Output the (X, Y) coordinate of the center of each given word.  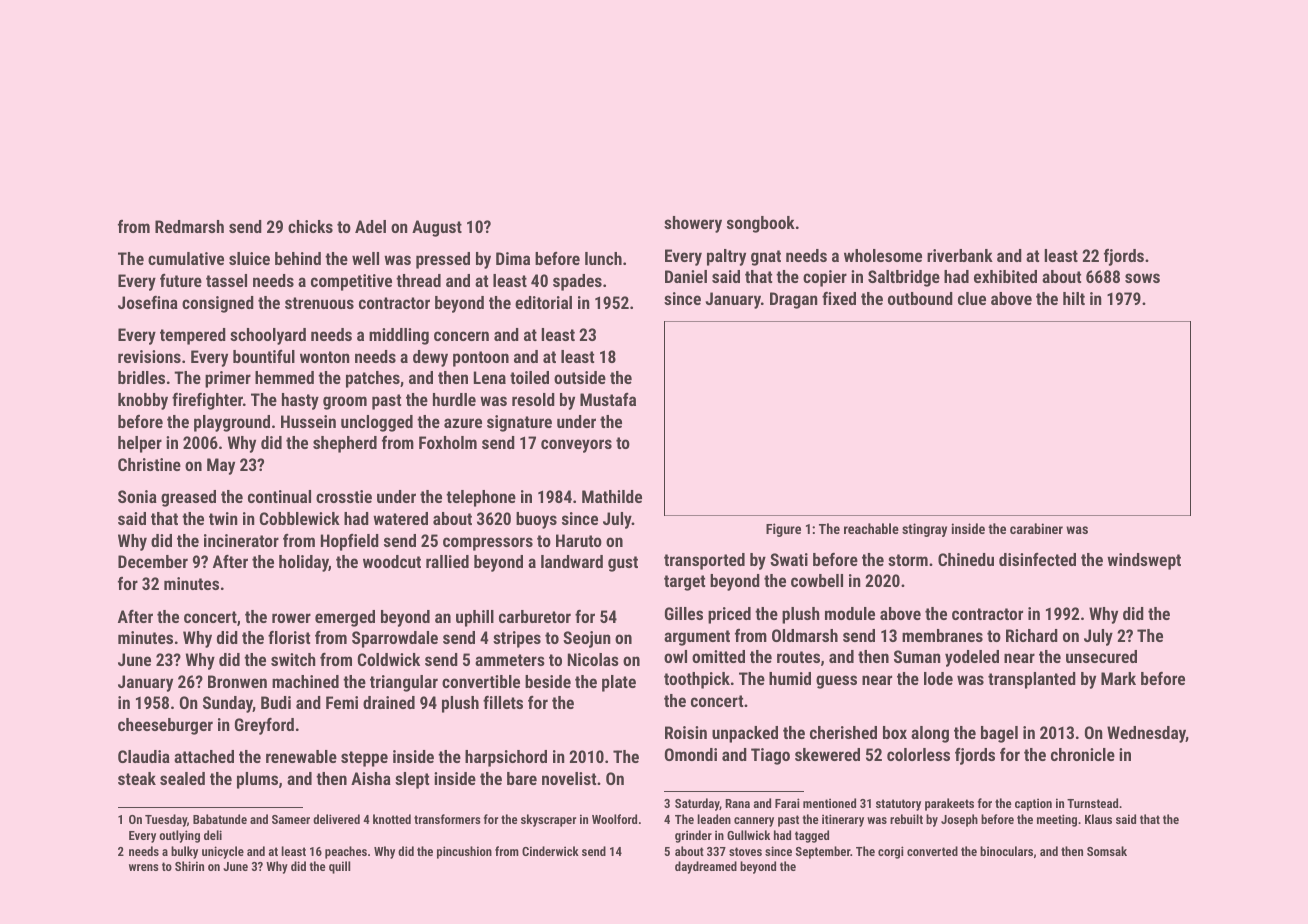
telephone (481, 498)
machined (305, 681)
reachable (871, 528)
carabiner (1036, 528)
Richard (1032, 635)
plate (619, 683)
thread (418, 280)
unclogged (377, 423)
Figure (783, 530)
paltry (726, 257)
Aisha (371, 778)
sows (1142, 278)
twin (223, 518)
